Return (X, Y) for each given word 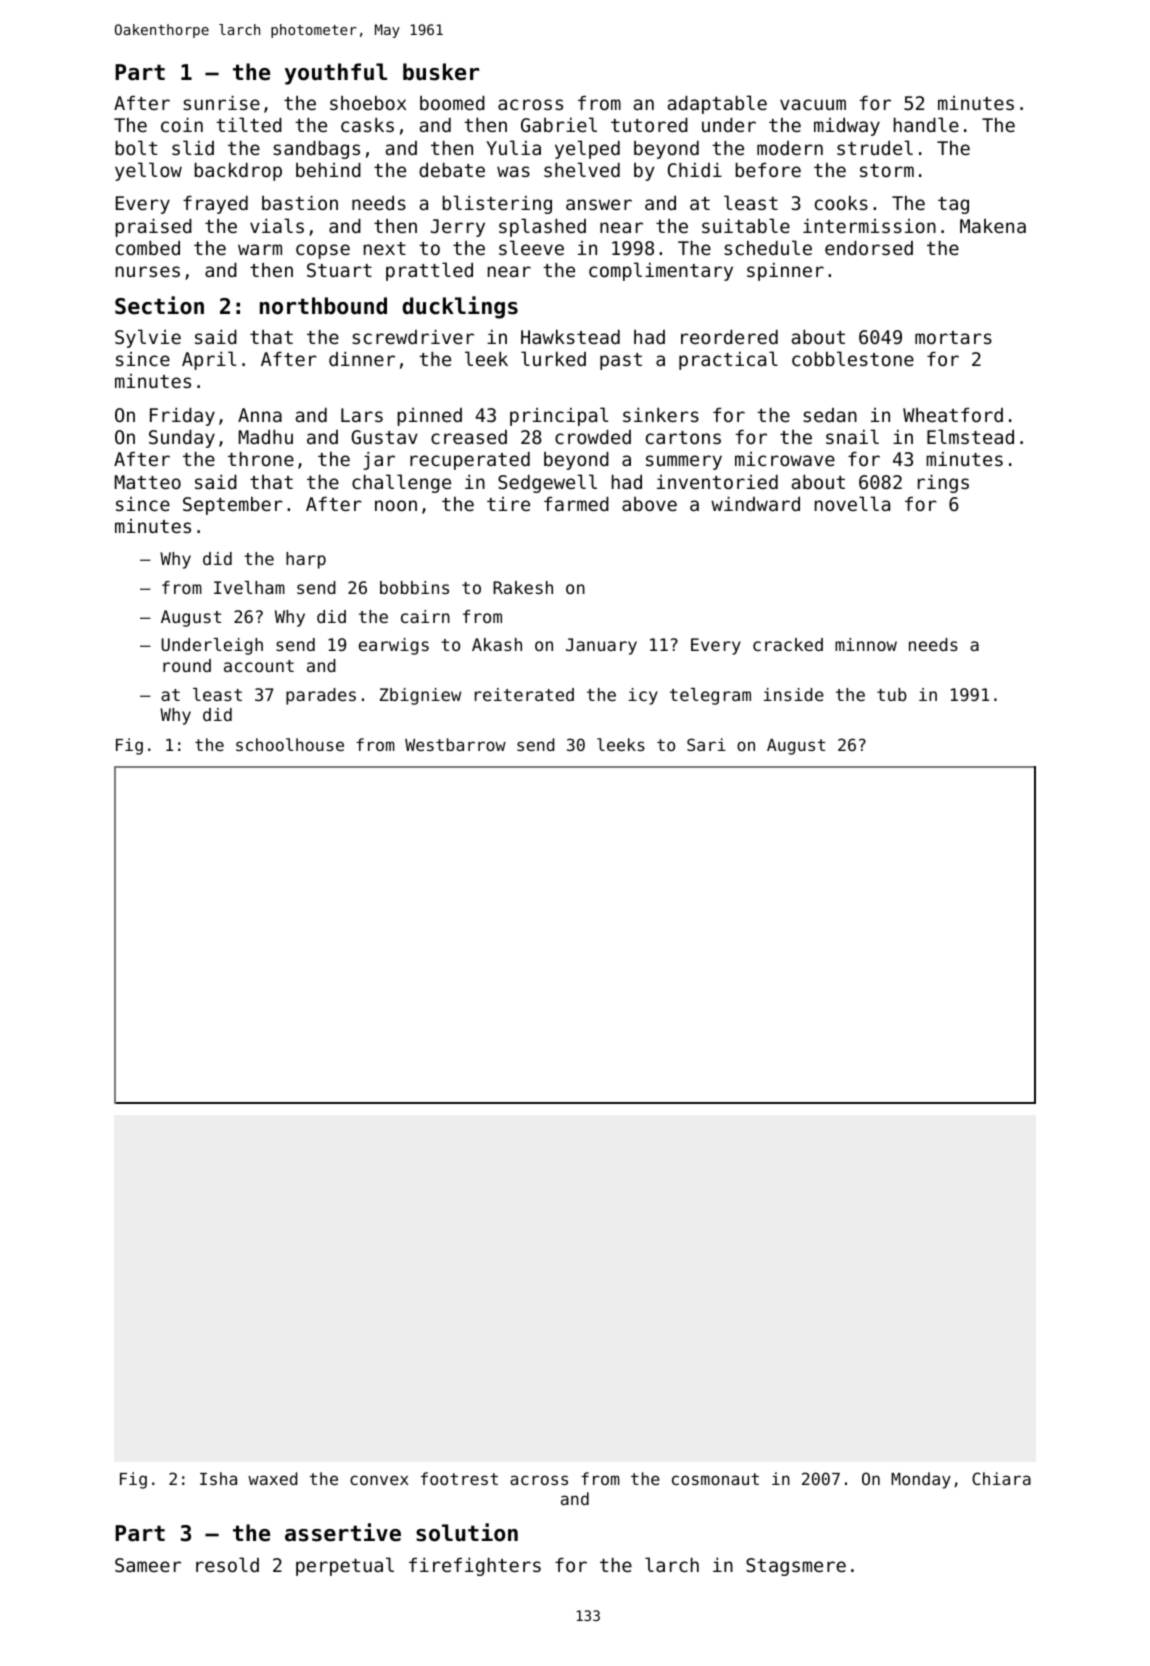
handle (926, 124)
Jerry (457, 228)
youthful (336, 74)
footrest (459, 1478)
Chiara (1001, 1478)
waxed (272, 1478)
